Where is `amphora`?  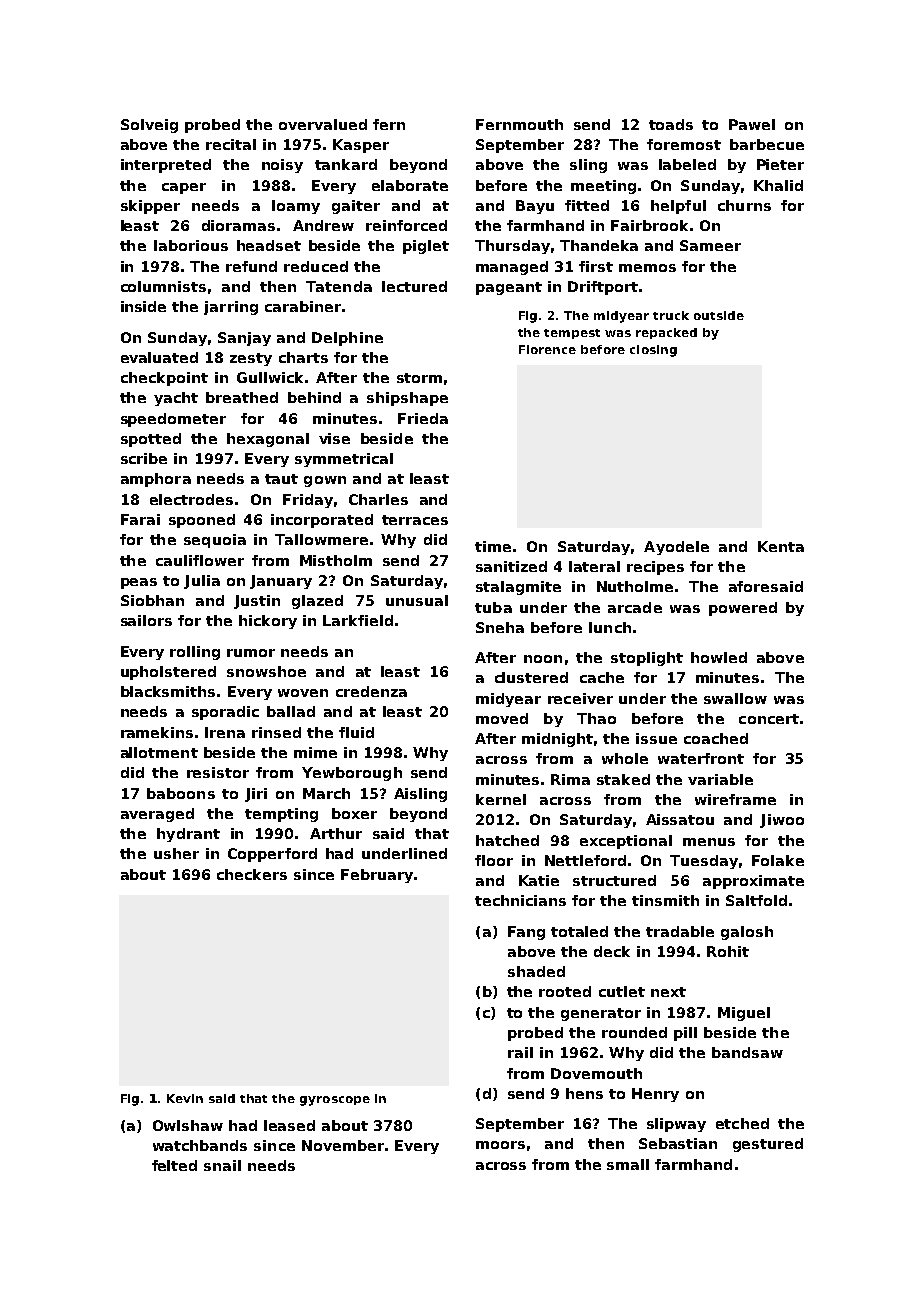 amphora is located at coordinates (156, 480).
